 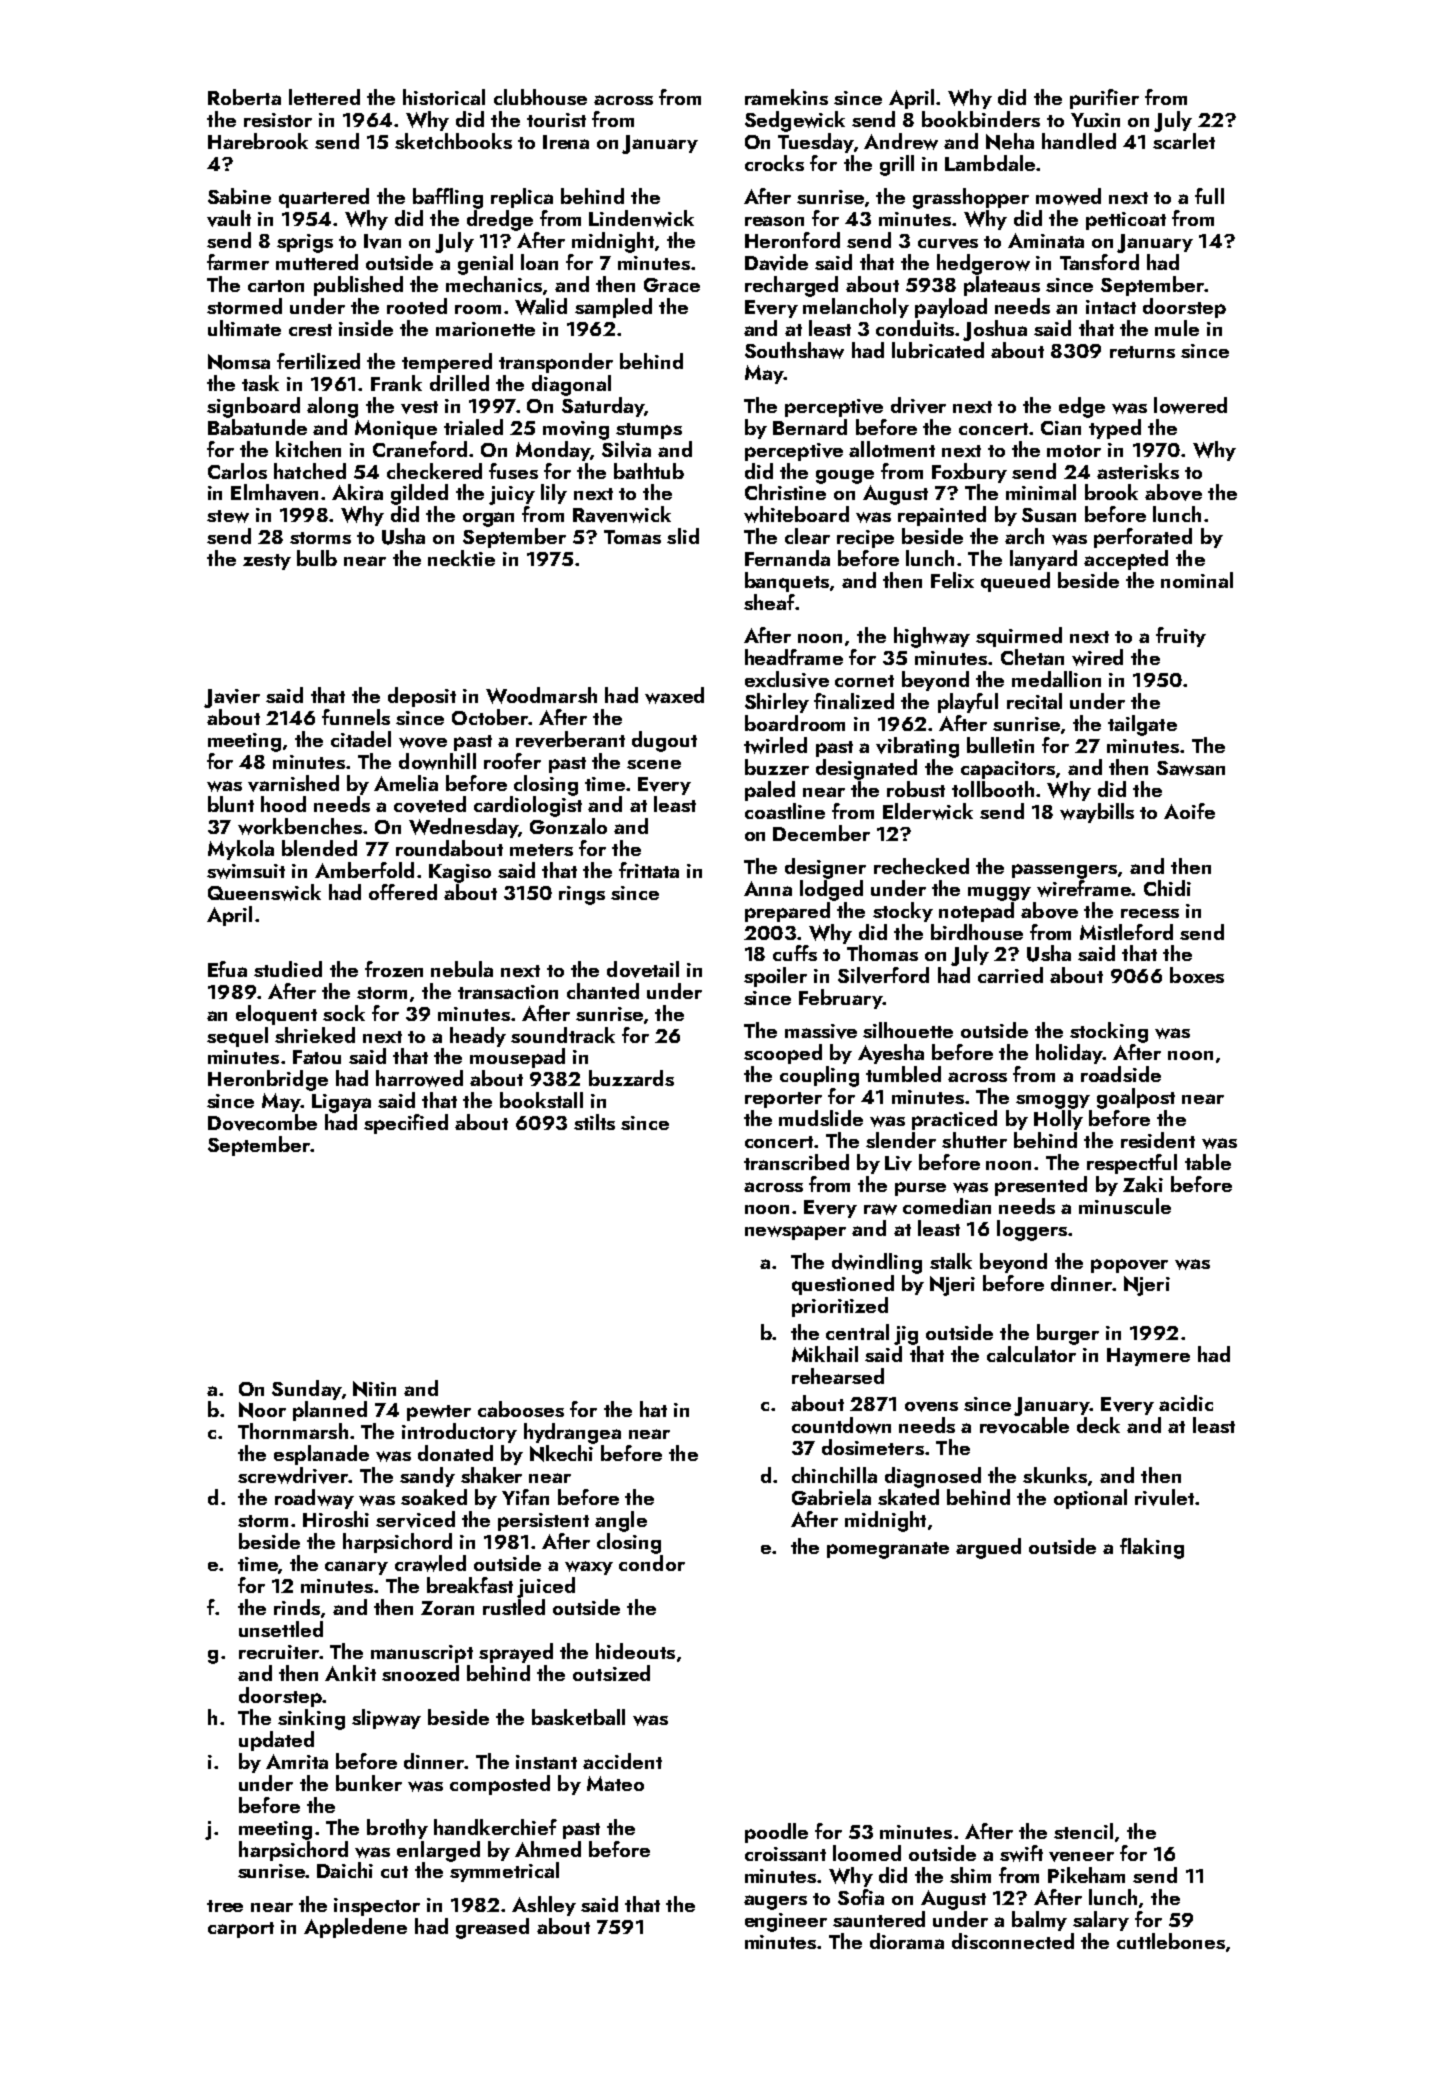 I want to click on rivulet, so click(x=1164, y=1497).
